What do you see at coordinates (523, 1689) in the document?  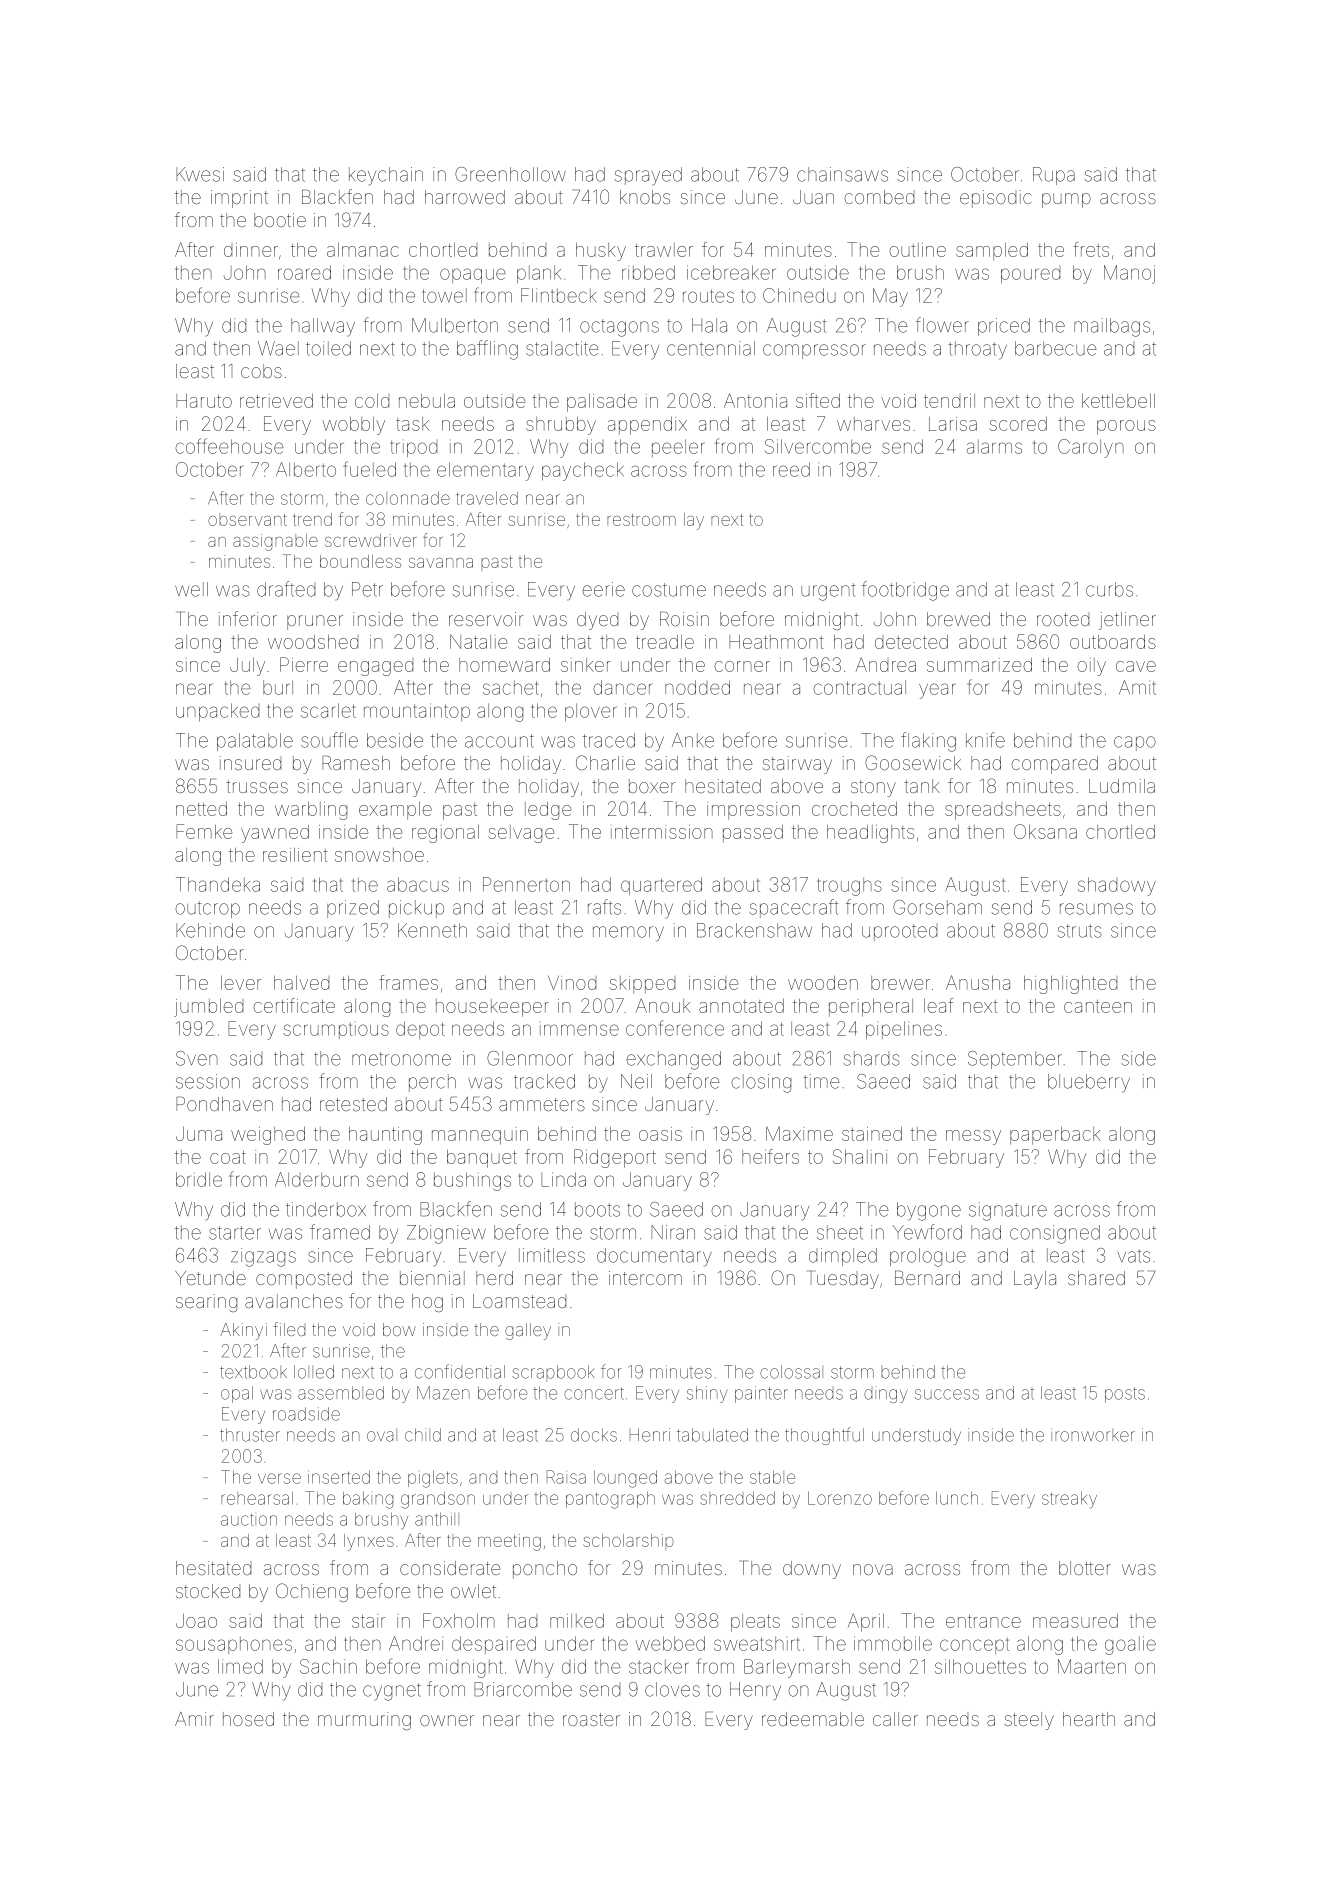 I see `Briarcombe` at bounding box center [523, 1689].
